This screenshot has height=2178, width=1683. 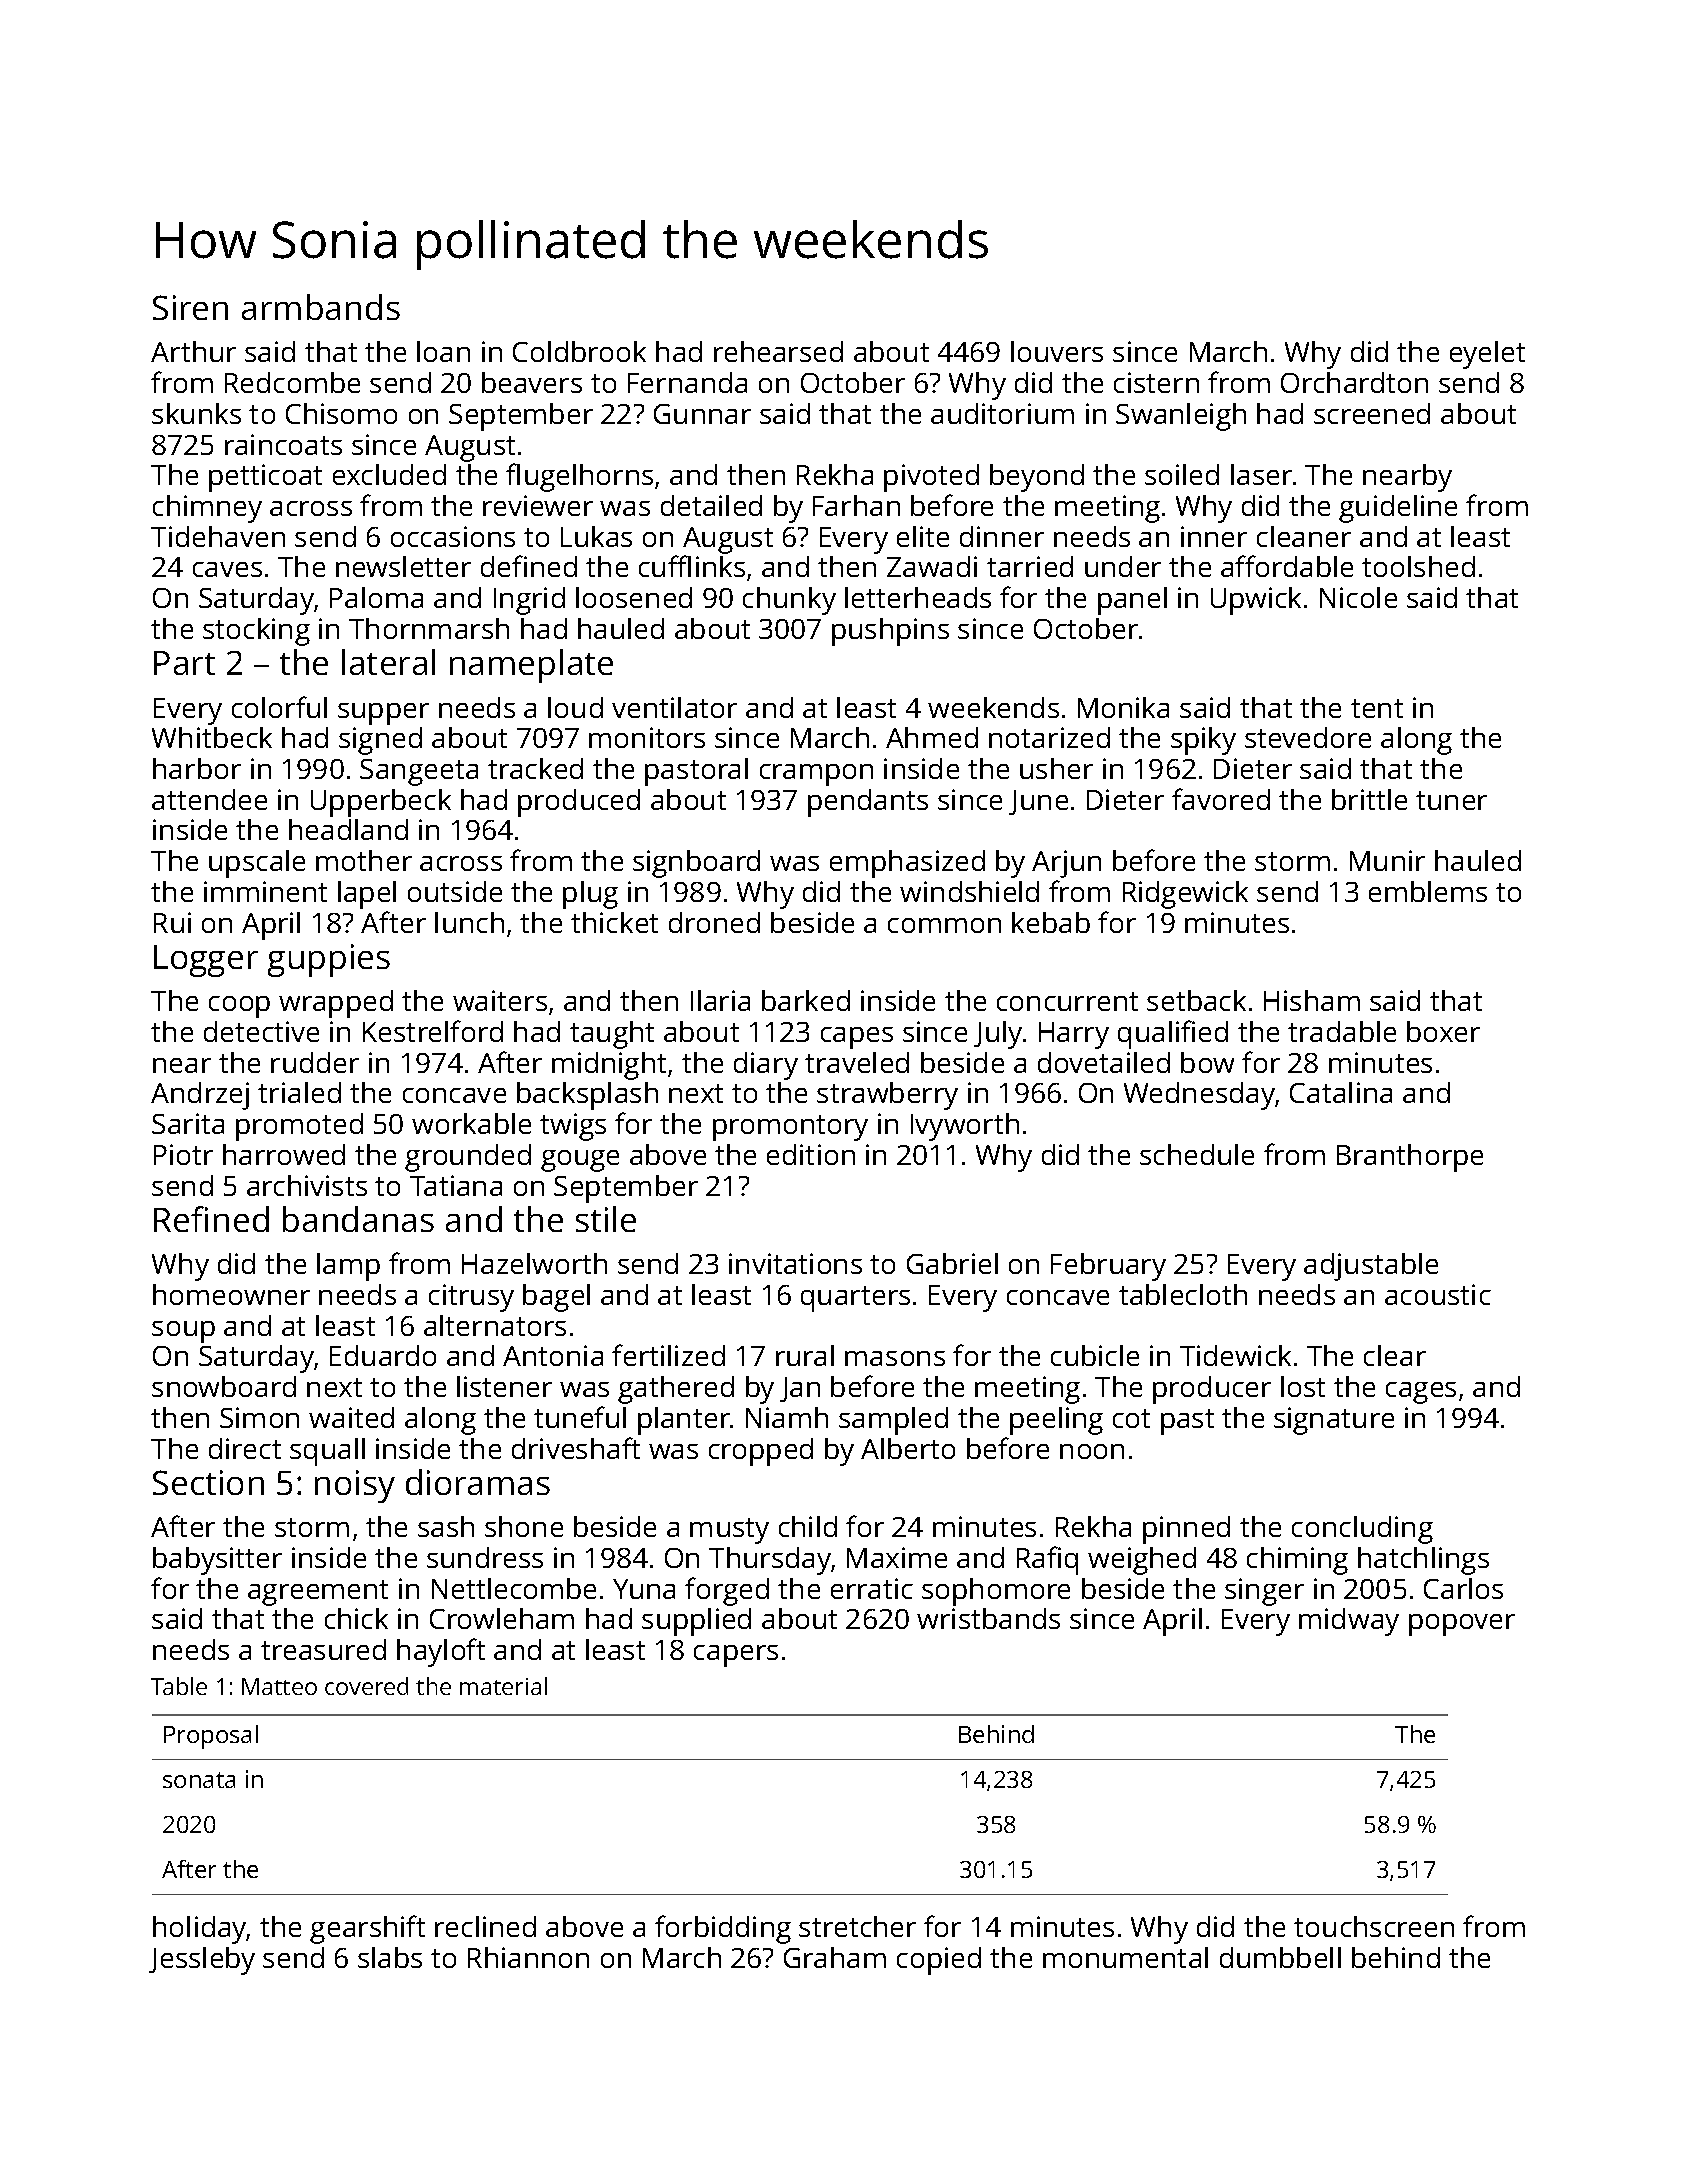 I want to click on Proposal, so click(x=211, y=1737).
